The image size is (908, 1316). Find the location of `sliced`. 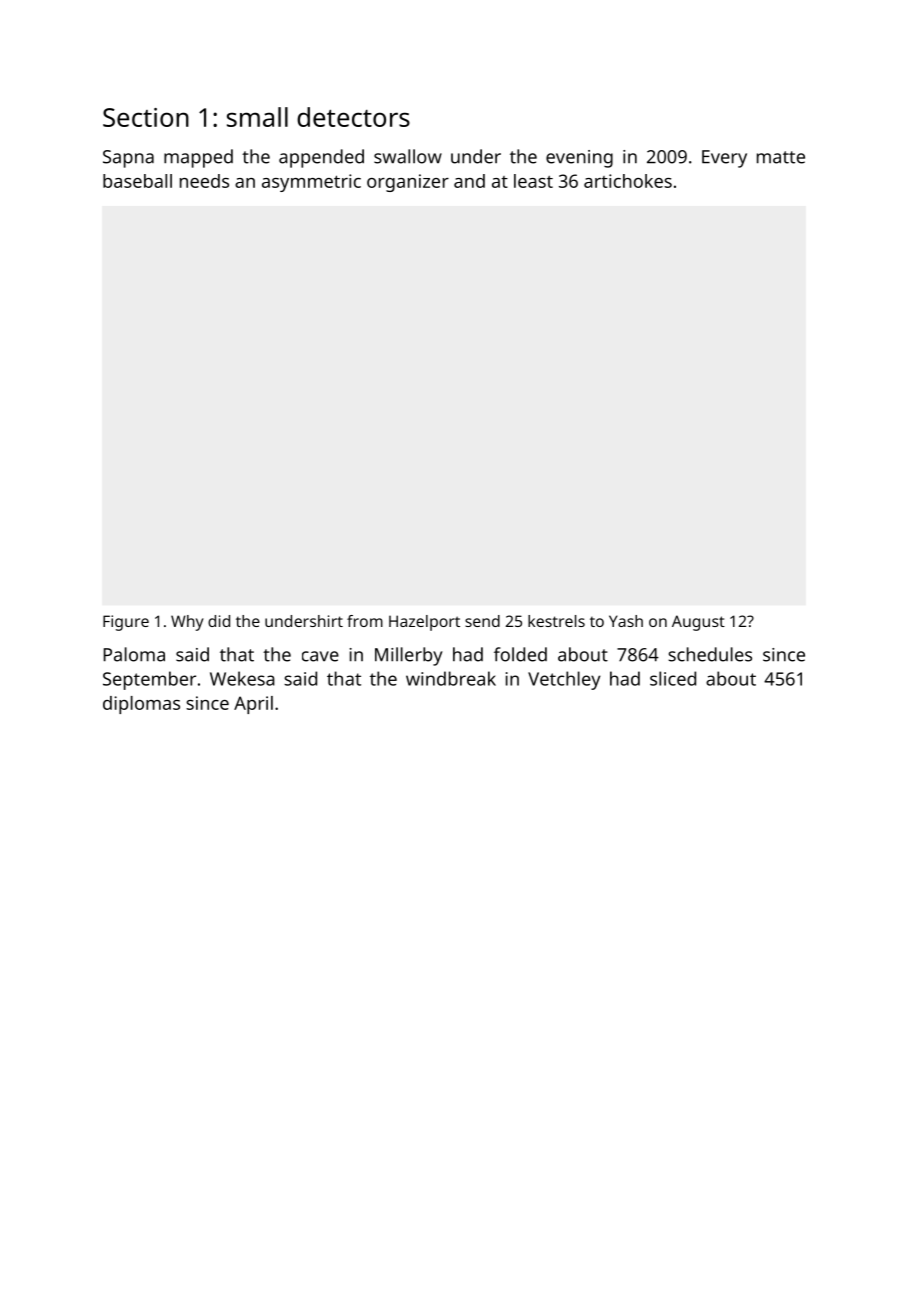

sliced is located at coordinates (673, 678).
